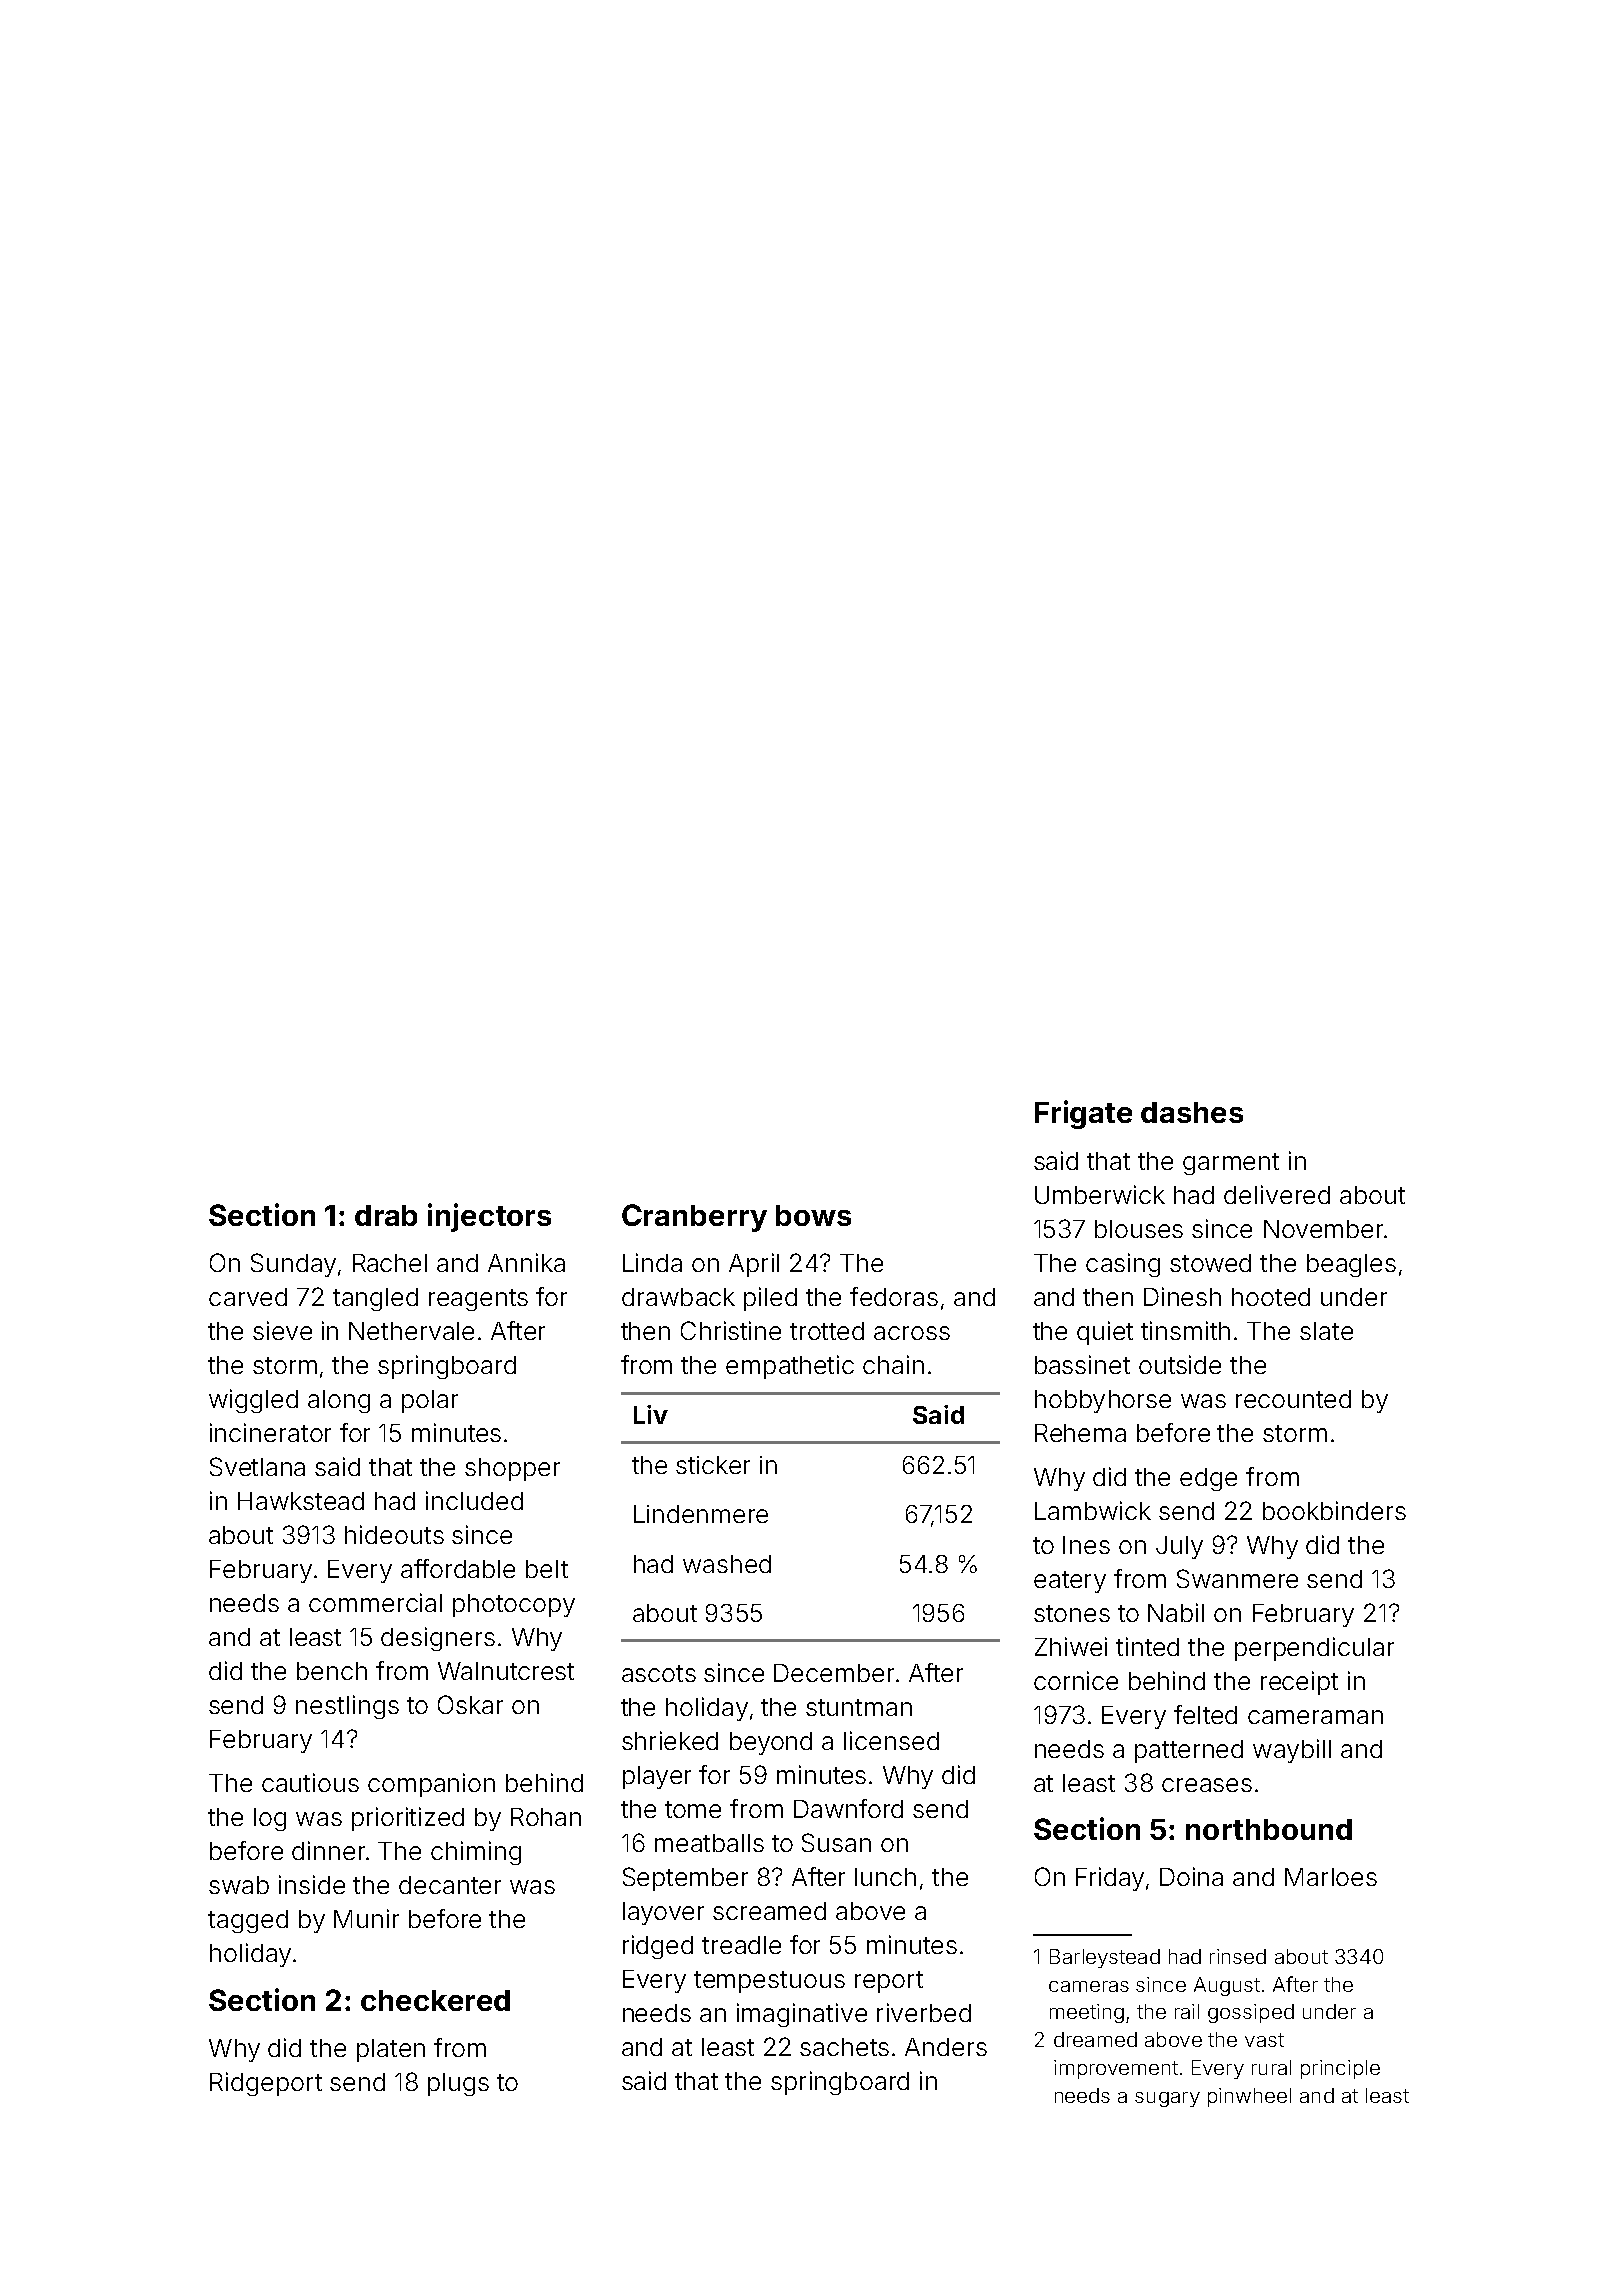 The width and height of the page is (1620, 2292). Describe the element at coordinates (293, 1265) in the page. I see `Sunday` at that location.
